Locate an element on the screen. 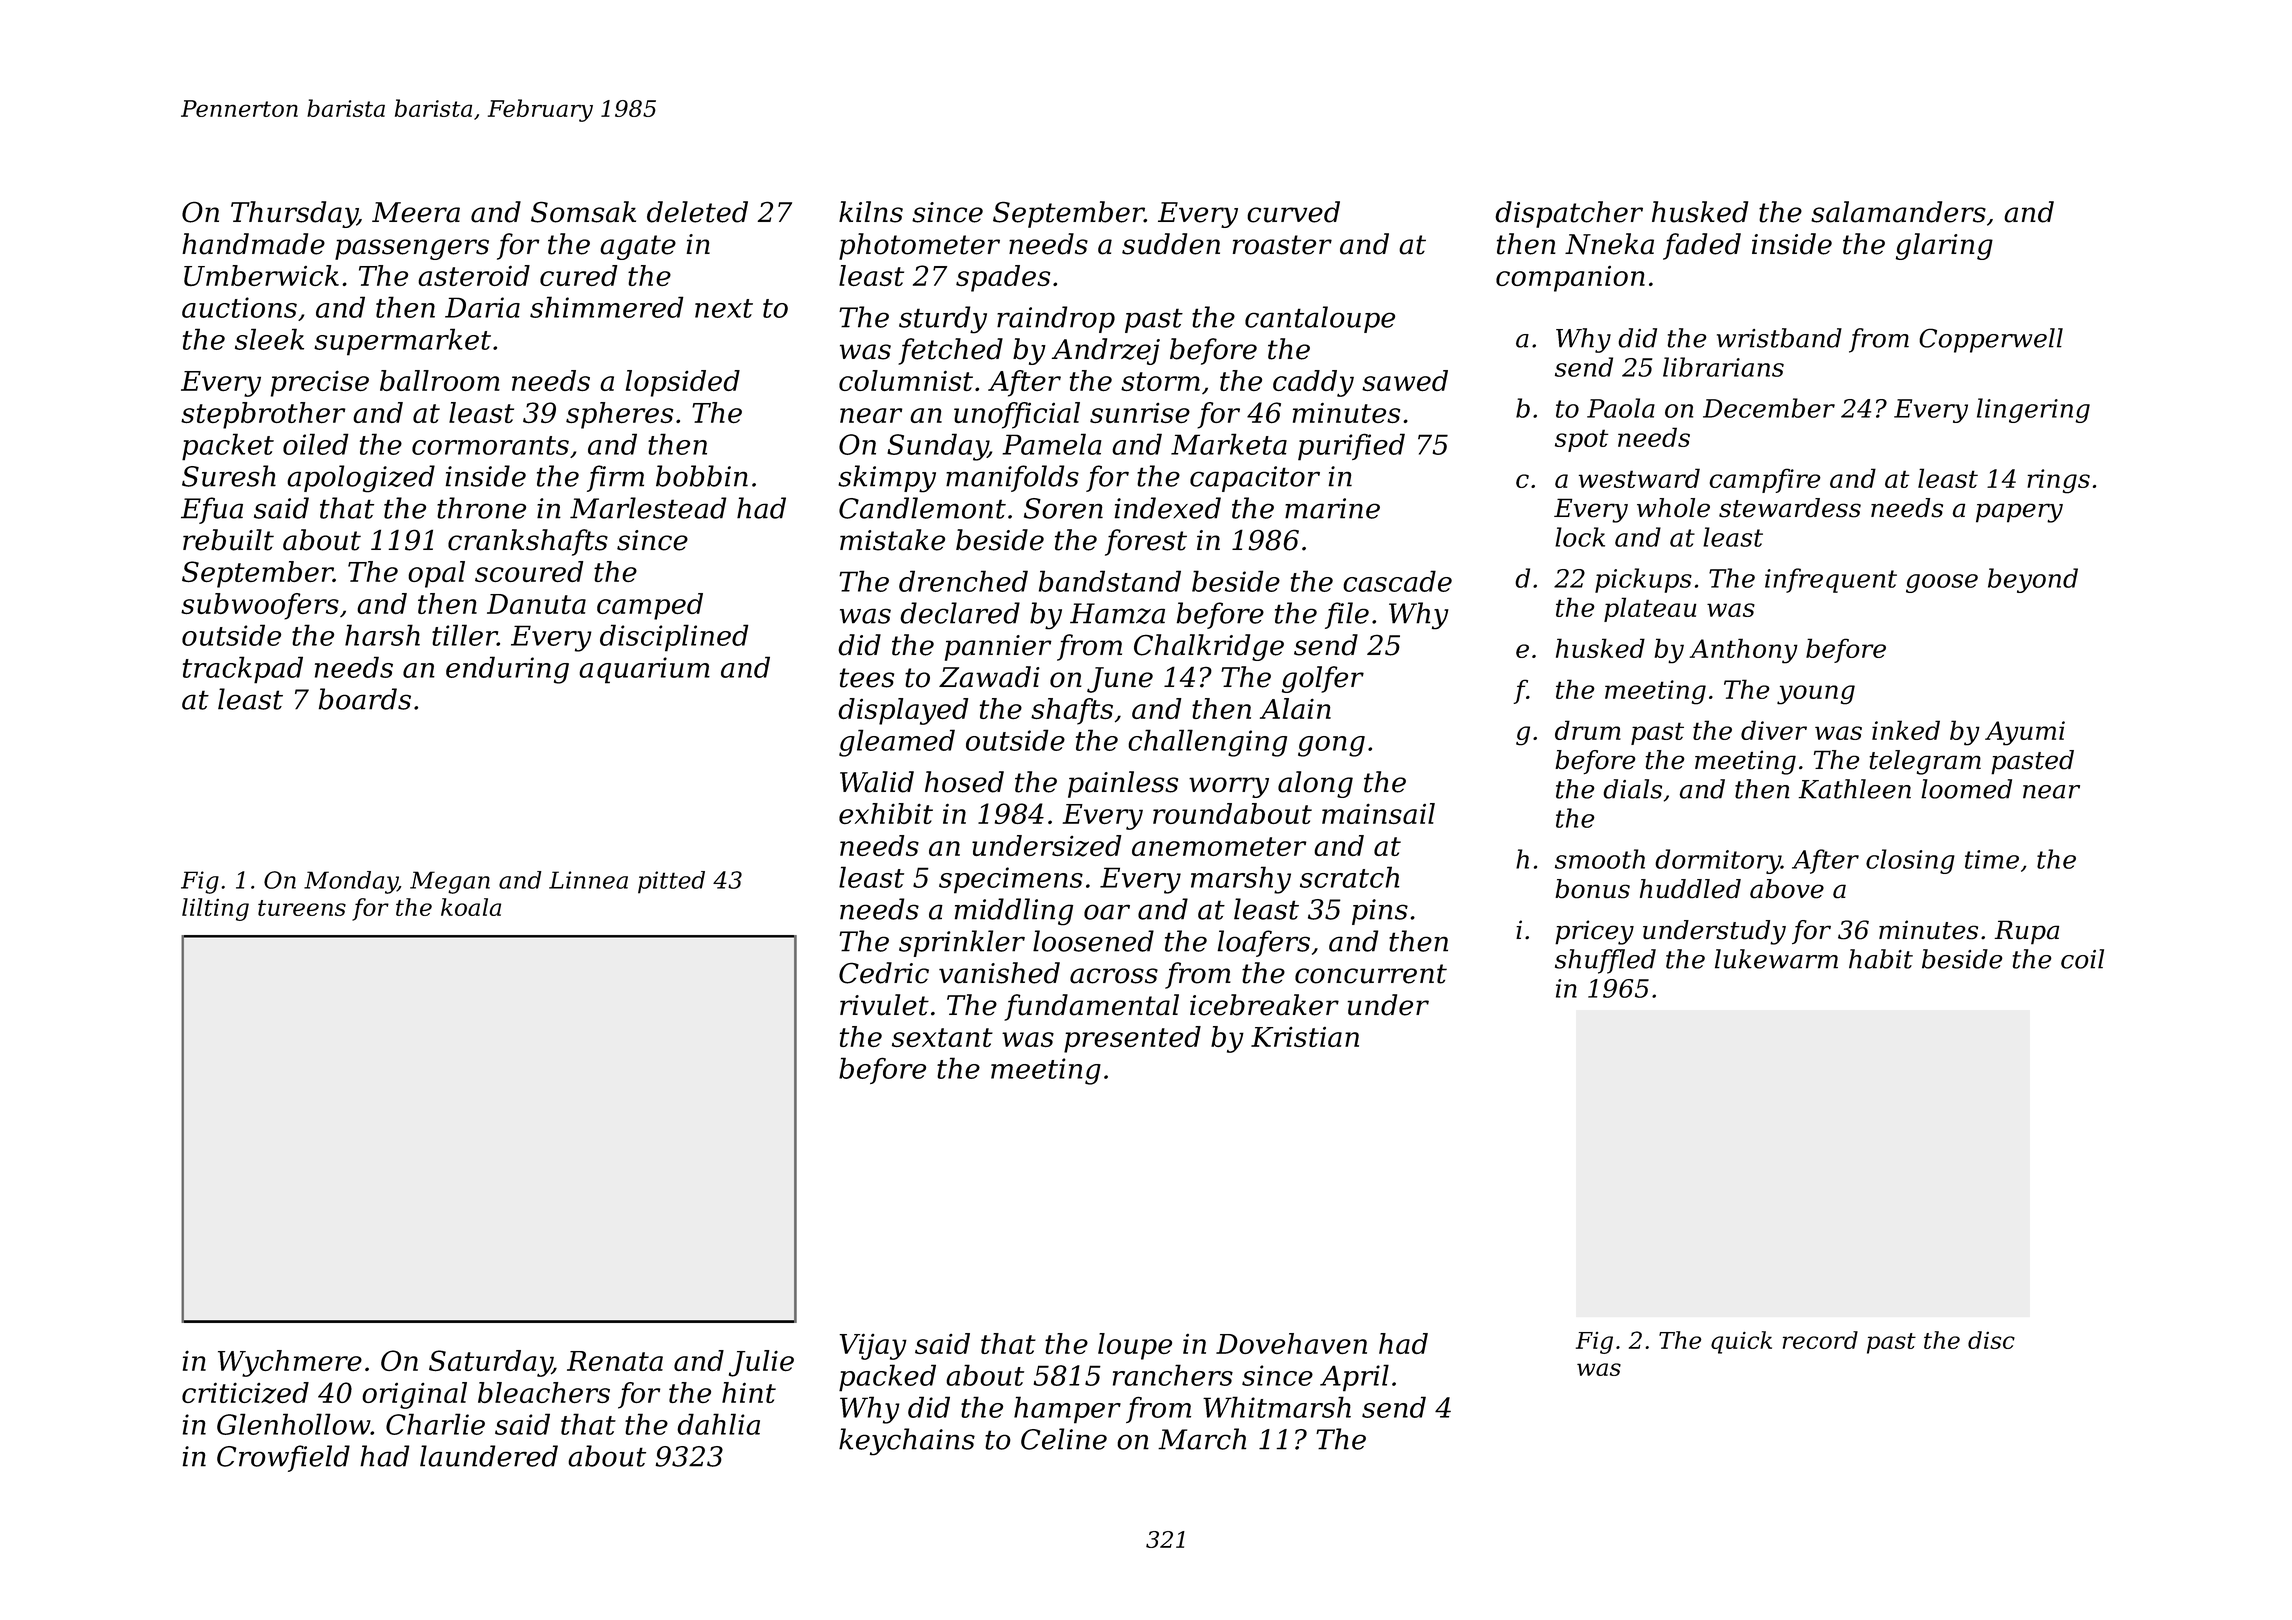  capacitor is located at coordinates (1255, 479).
